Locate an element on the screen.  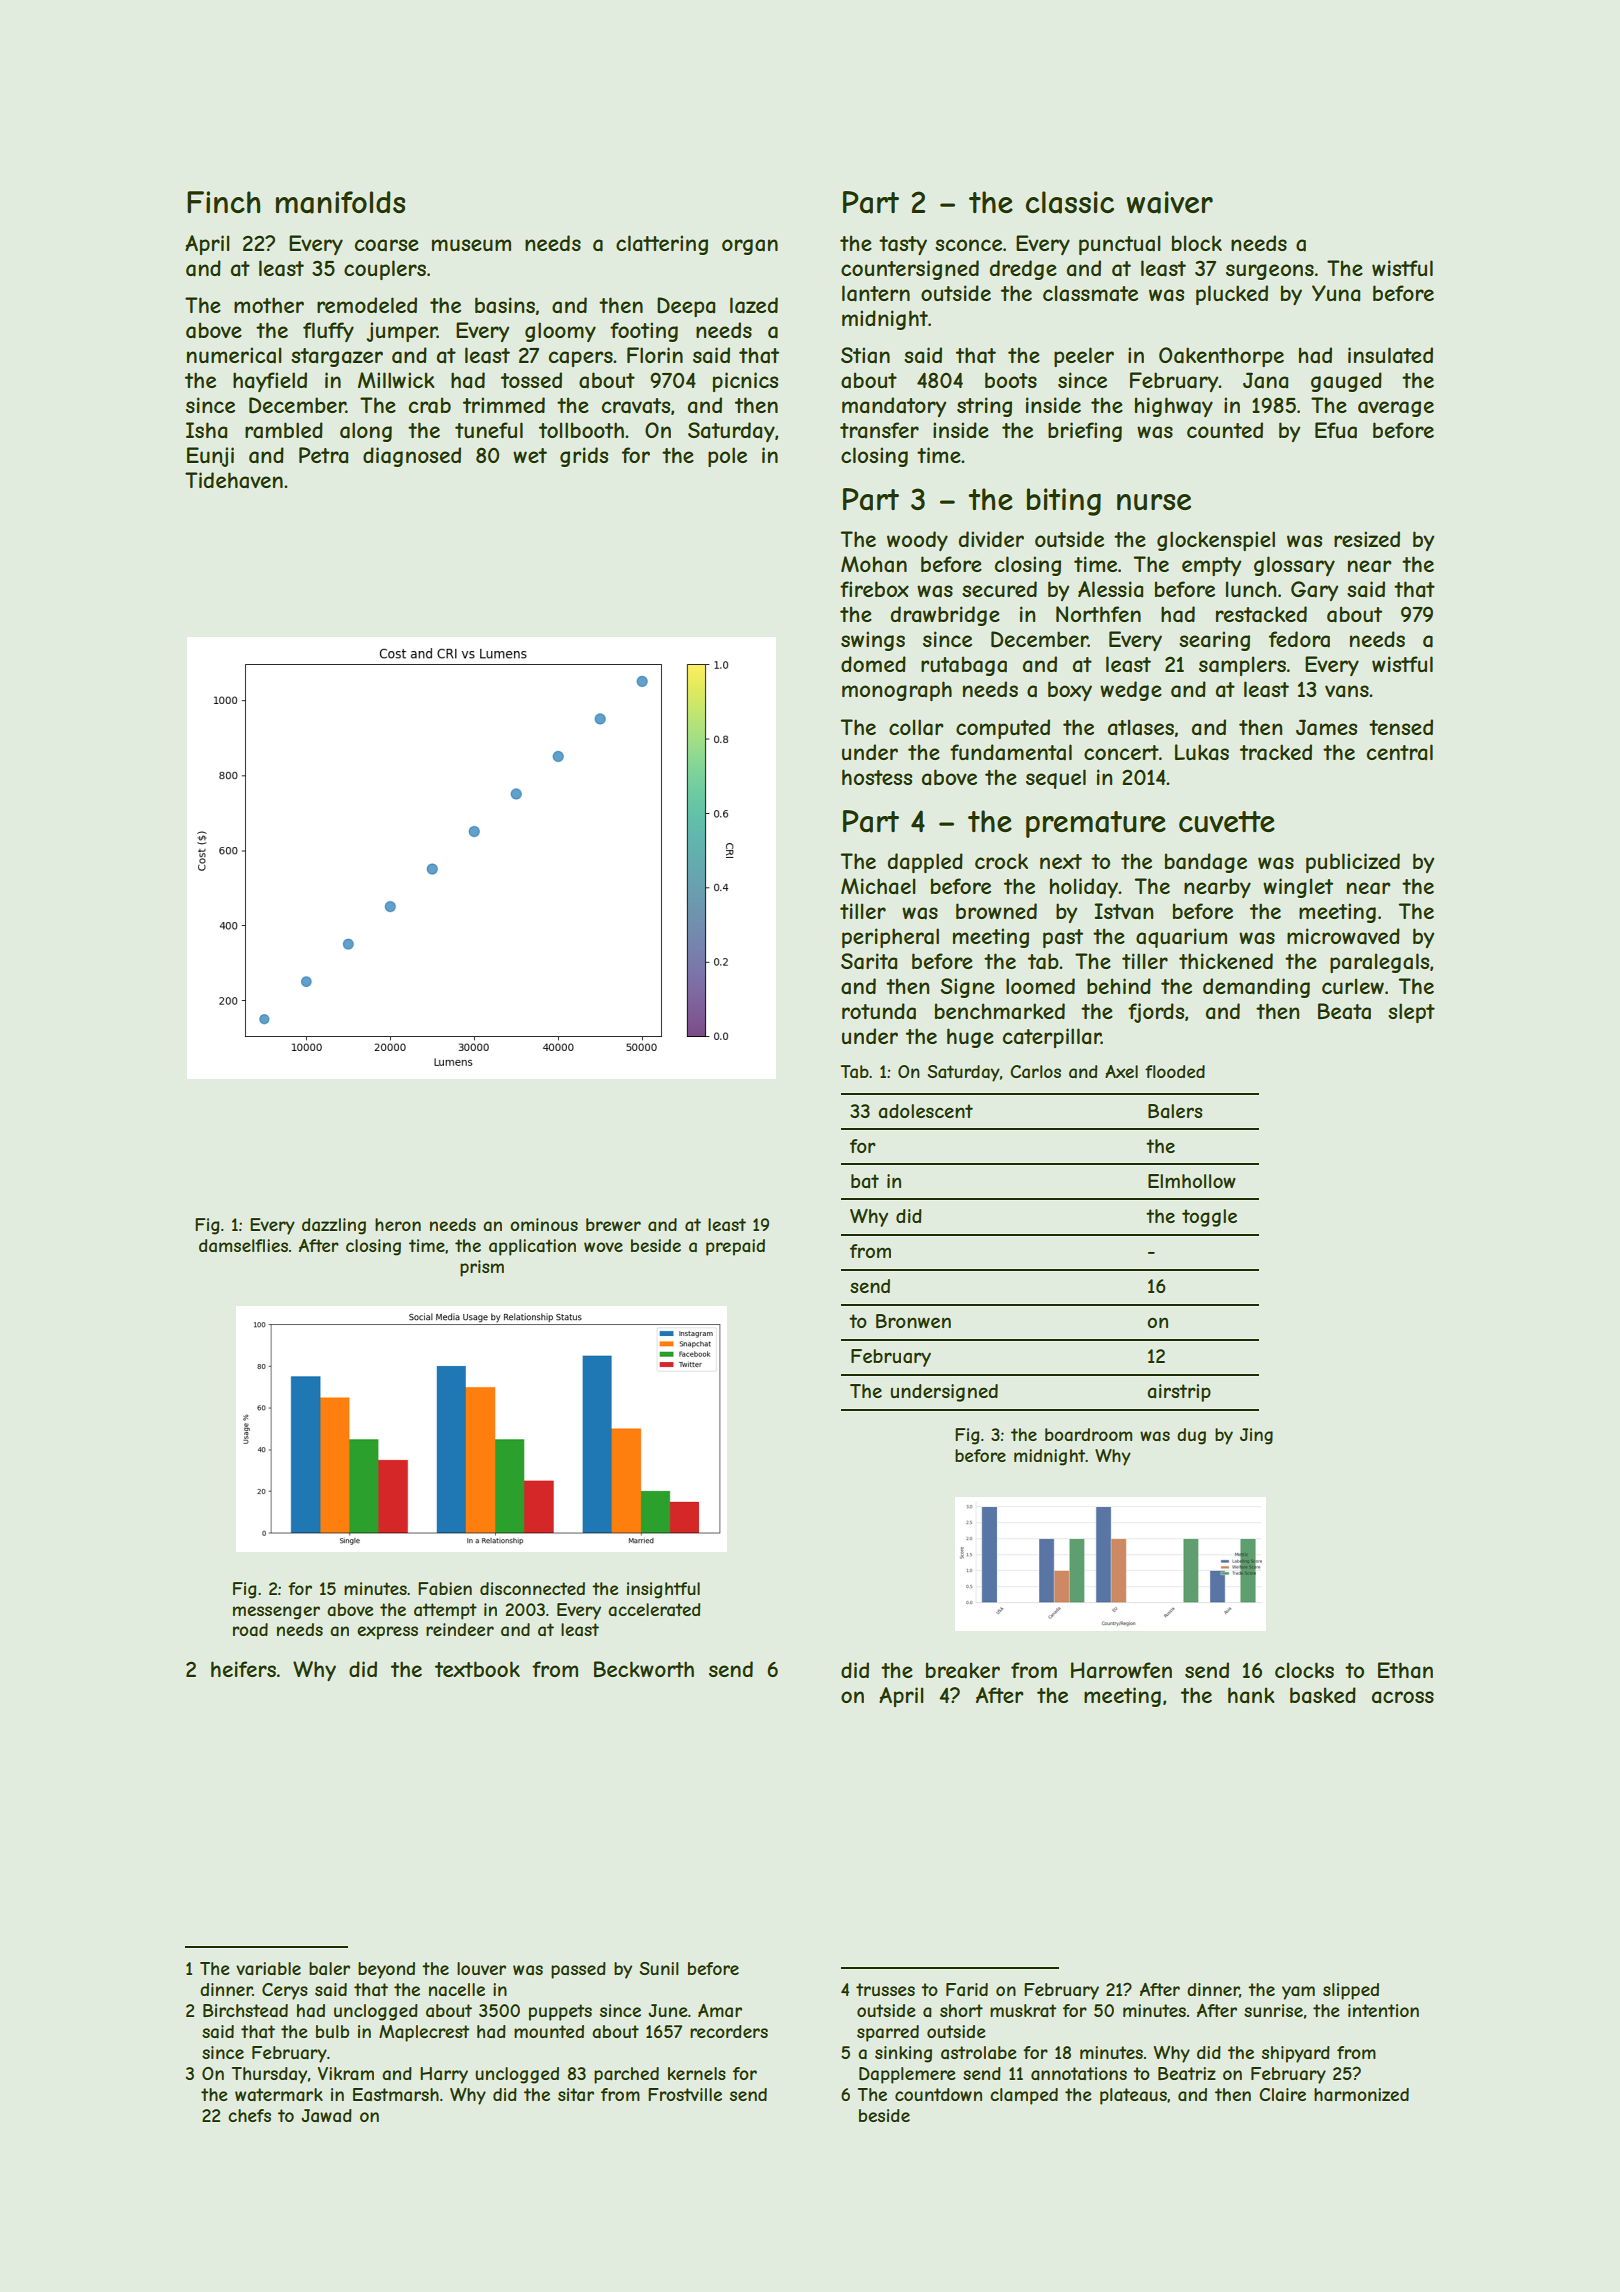
Petra is located at coordinates (323, 455).
